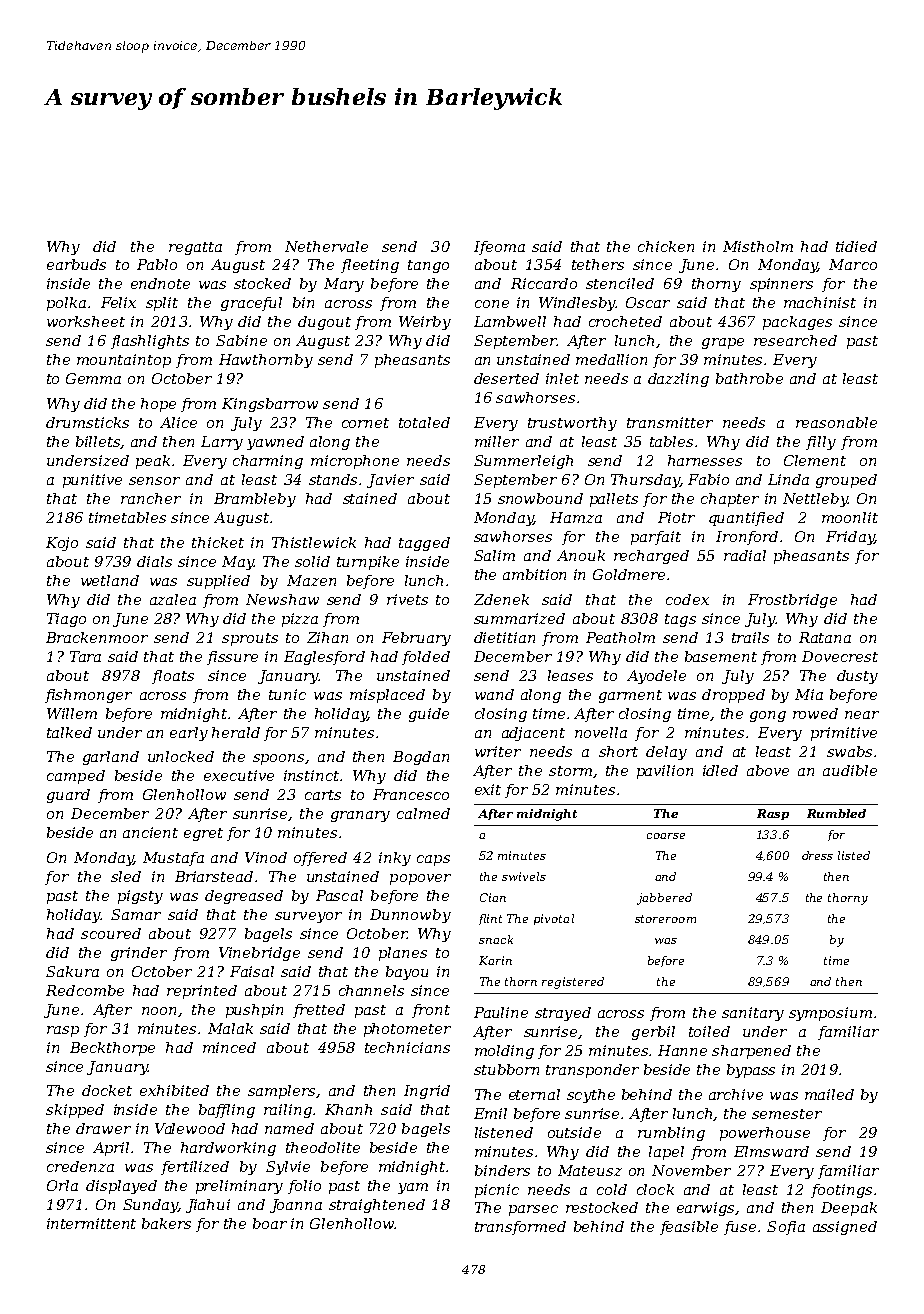  Describe the element at coordinates (680, 620) in the screenshot. I see `tags` at that location.
